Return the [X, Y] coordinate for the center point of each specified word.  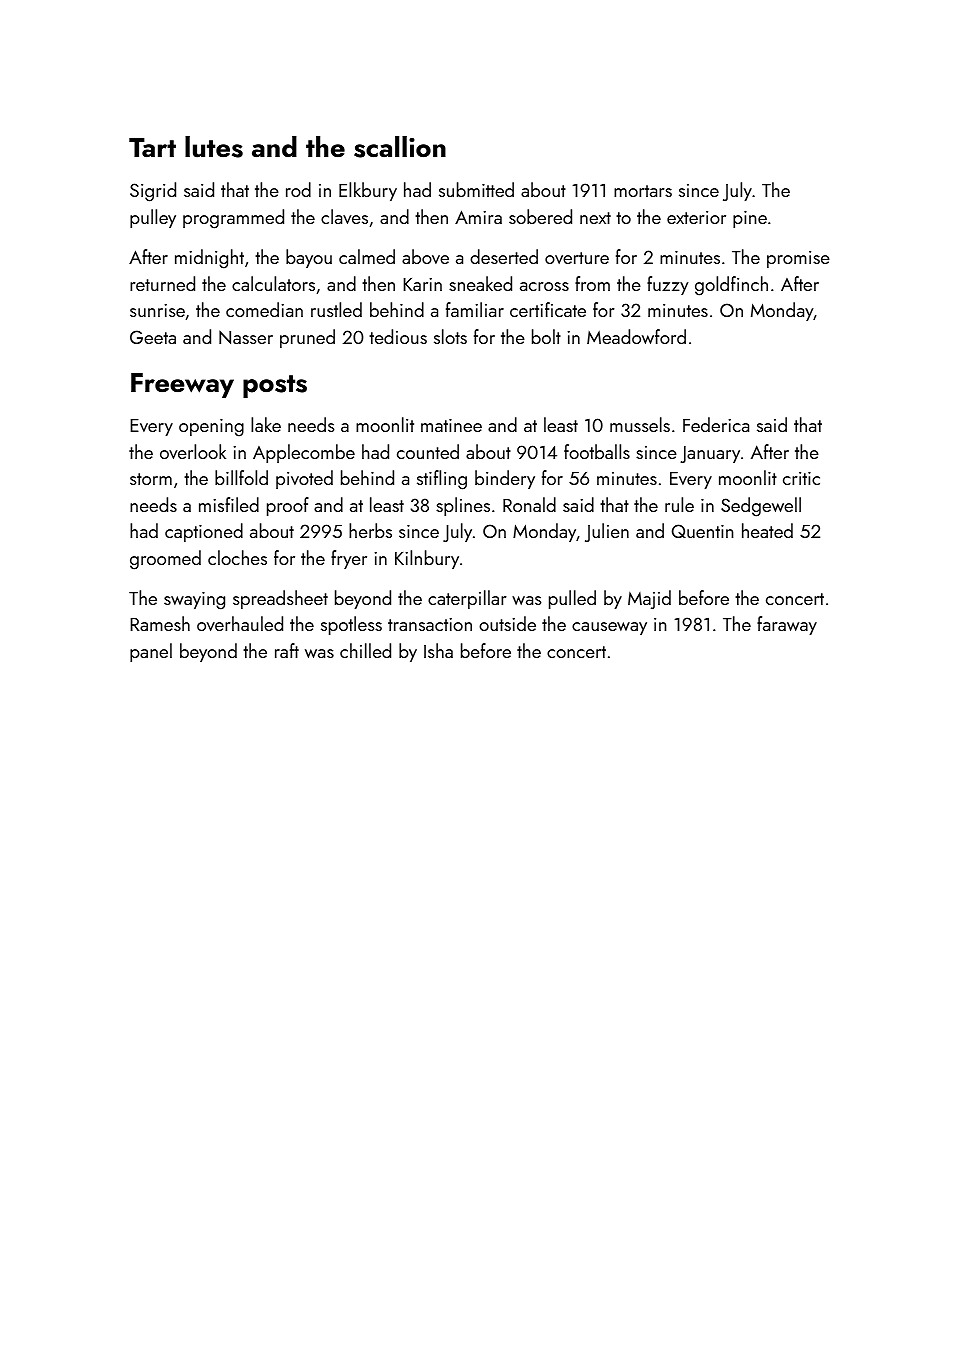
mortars [643, 191]
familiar [475, 309]
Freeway [182, 385]
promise [798, 259]
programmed [233, 219]
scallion [400, 147]
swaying [194, 601]
